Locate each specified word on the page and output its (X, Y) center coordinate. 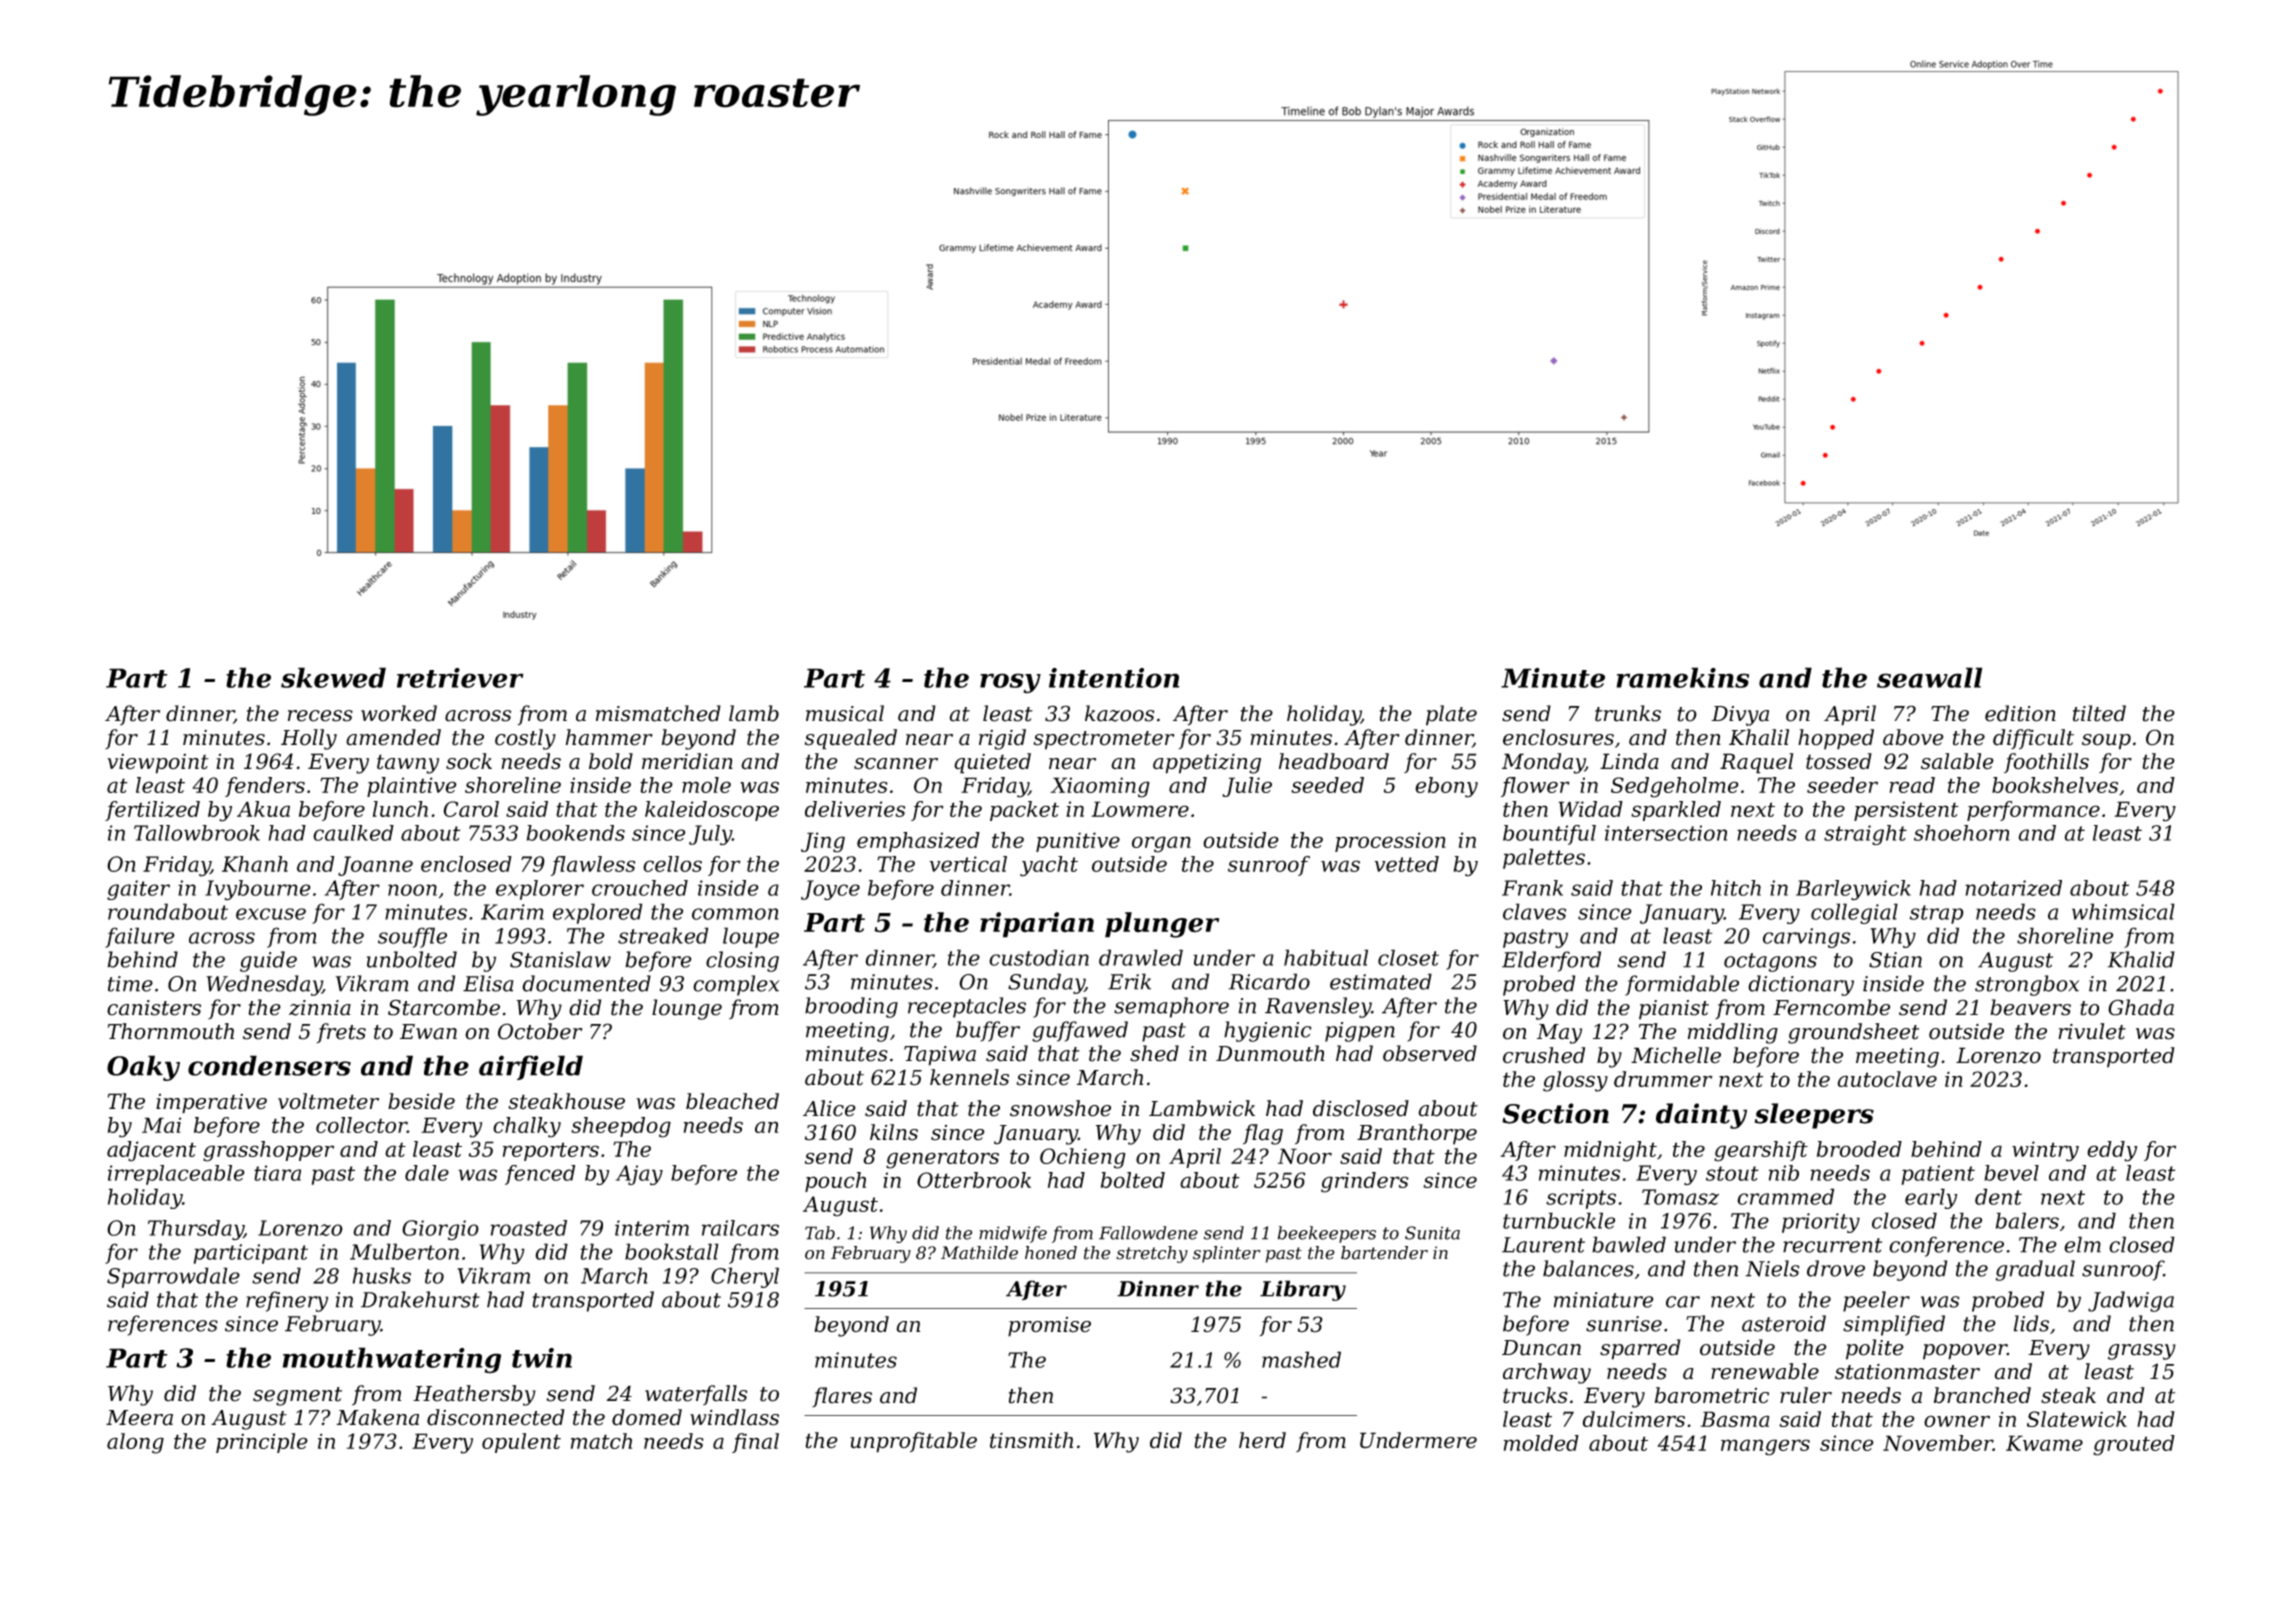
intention (1114, 678)
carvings (1806, 938)
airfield (531, 1067)
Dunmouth (1270, 1053)
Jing (823, 842)
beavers (2030, 1007)
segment (297, 1396)
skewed (333, 677)
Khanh (255, 864)
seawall (1930, 677)
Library (1303, 1290)
